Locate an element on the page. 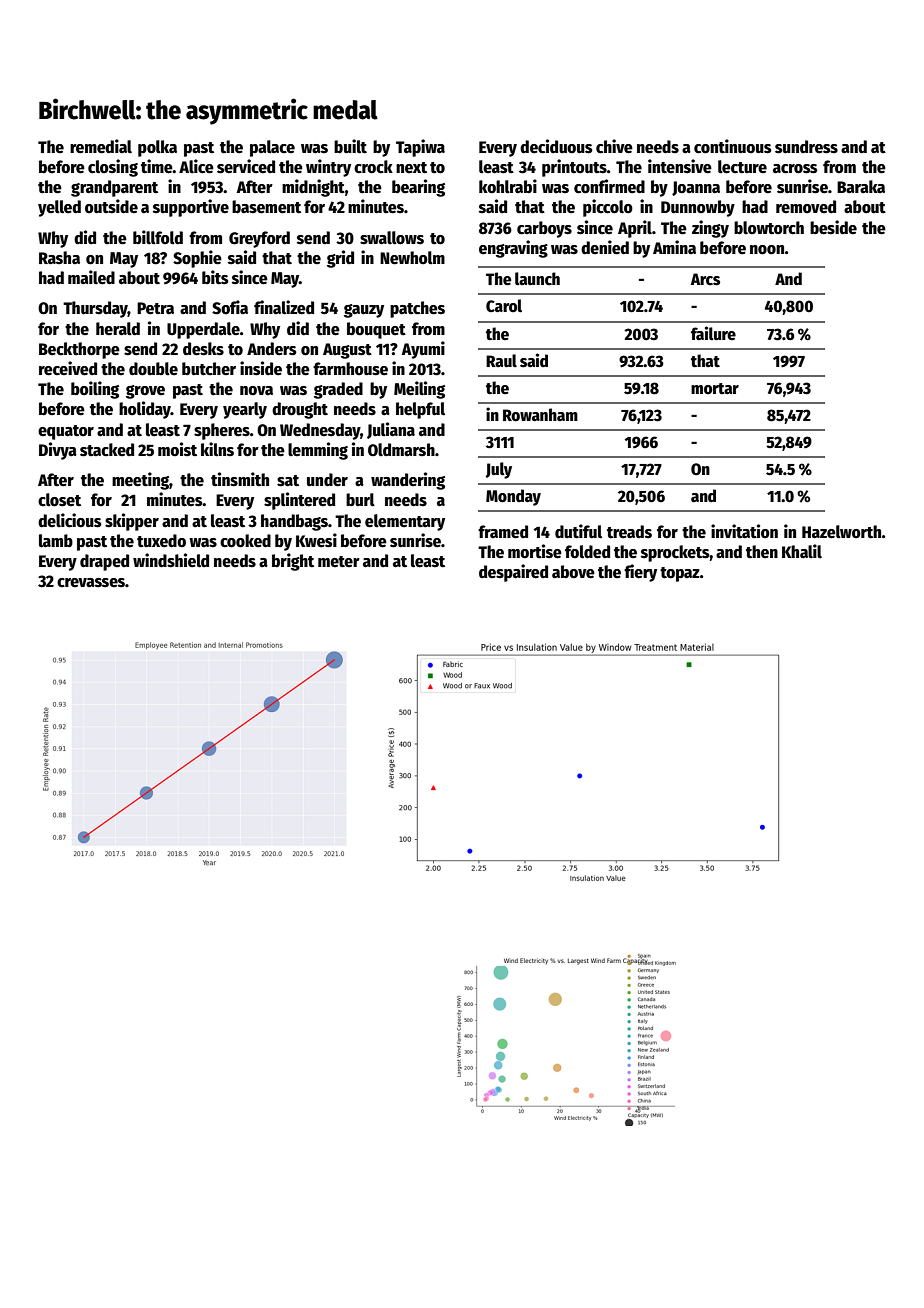 The width and height of the image is (924, 1308). swallows is located at coordinates (392, 238).
